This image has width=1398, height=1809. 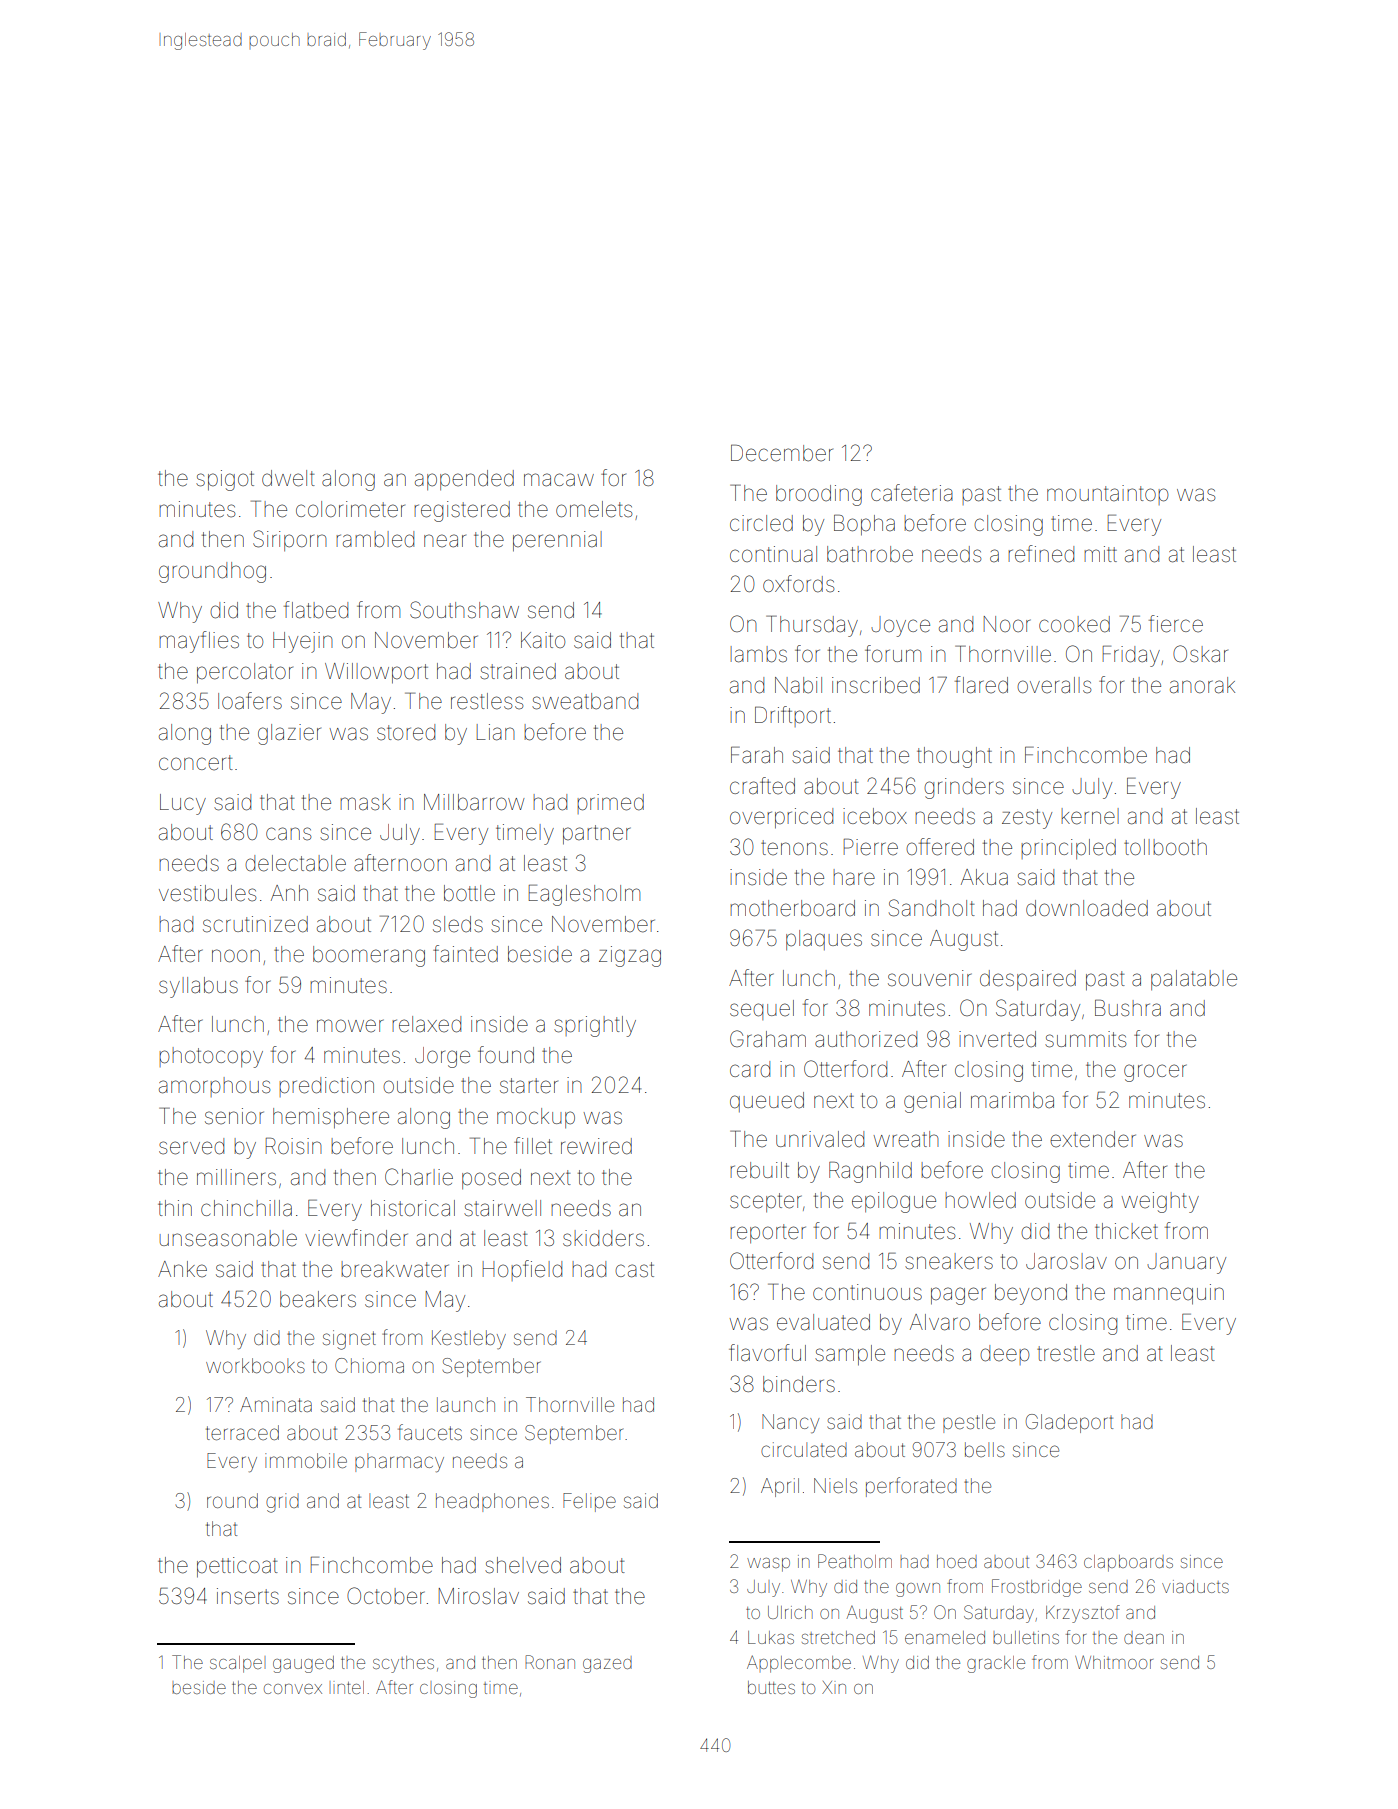 What do you see at coordinates (969, 1423) in the image?
I see `pestle` at bounding box center [969, 1423].
